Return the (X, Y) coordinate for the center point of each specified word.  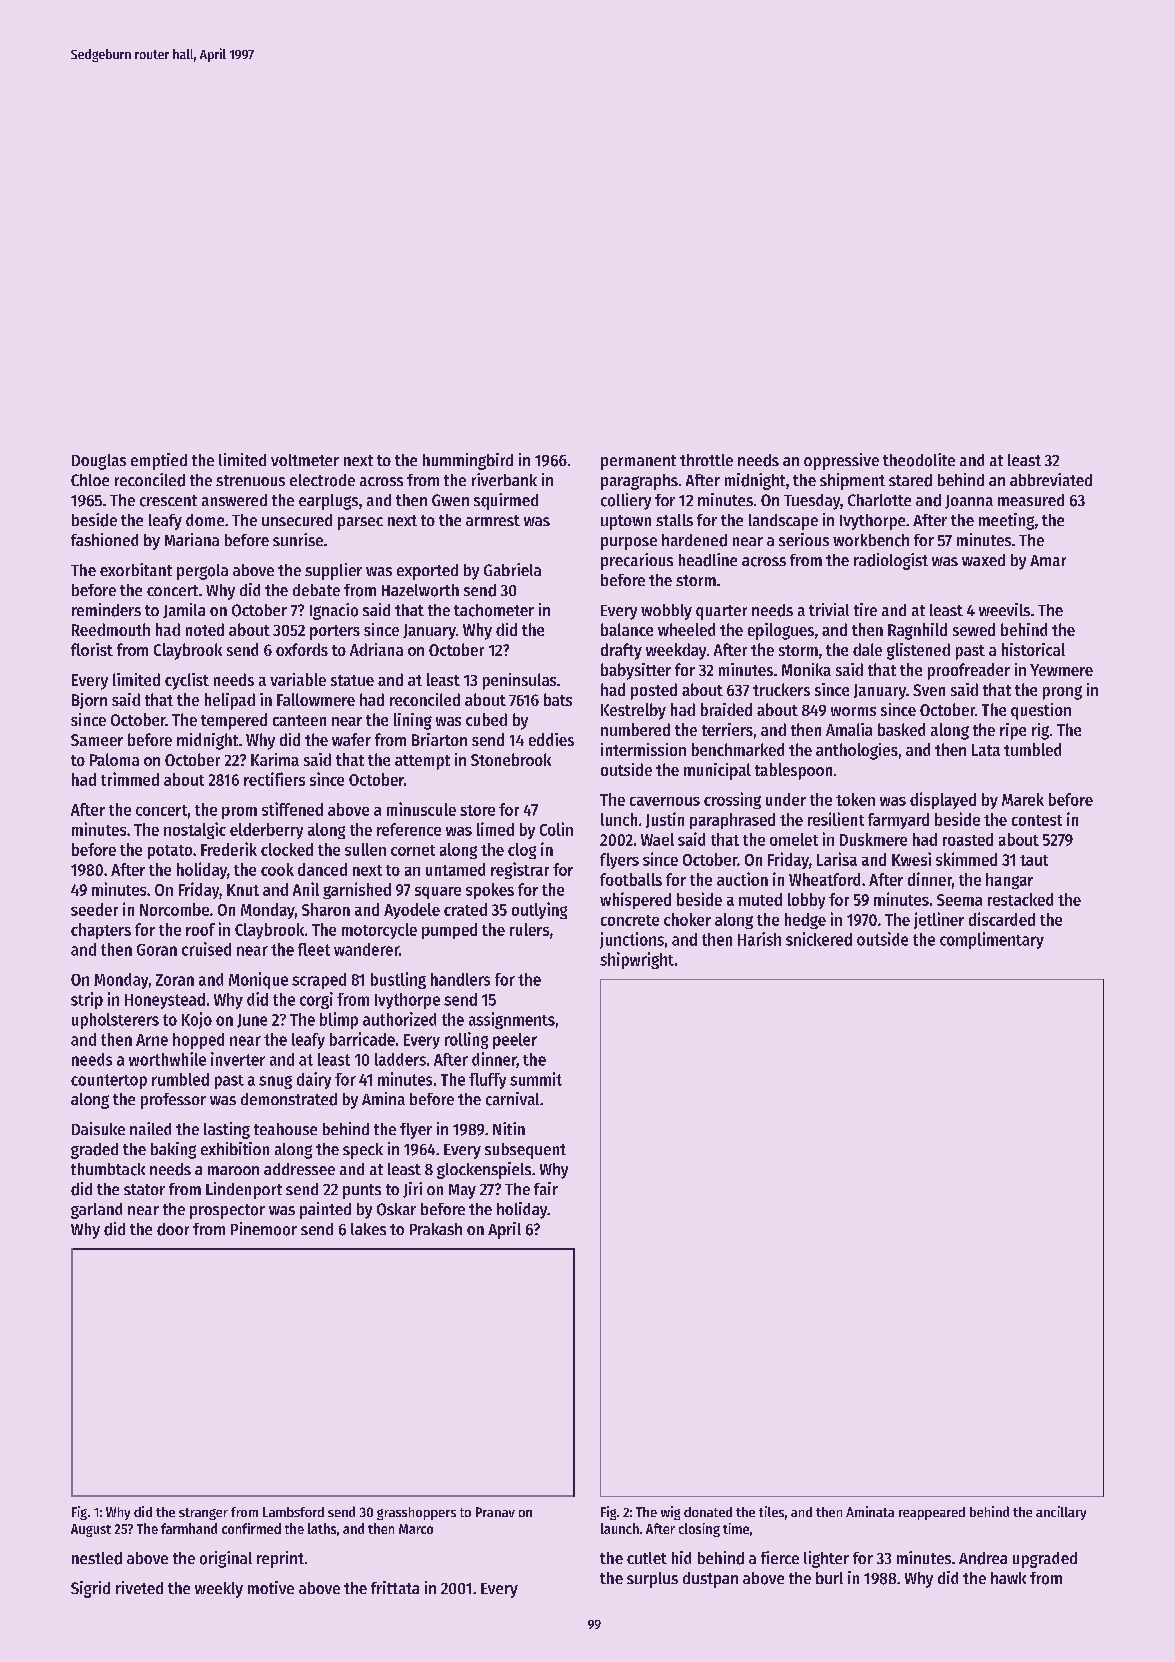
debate (316, 590)
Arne (152, 1040)
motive (271, 1587)
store (477, 810)
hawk (1008, 1578)
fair (546, 1188)
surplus (652, 1580)
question (1041, 711)
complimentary (992, 940)
